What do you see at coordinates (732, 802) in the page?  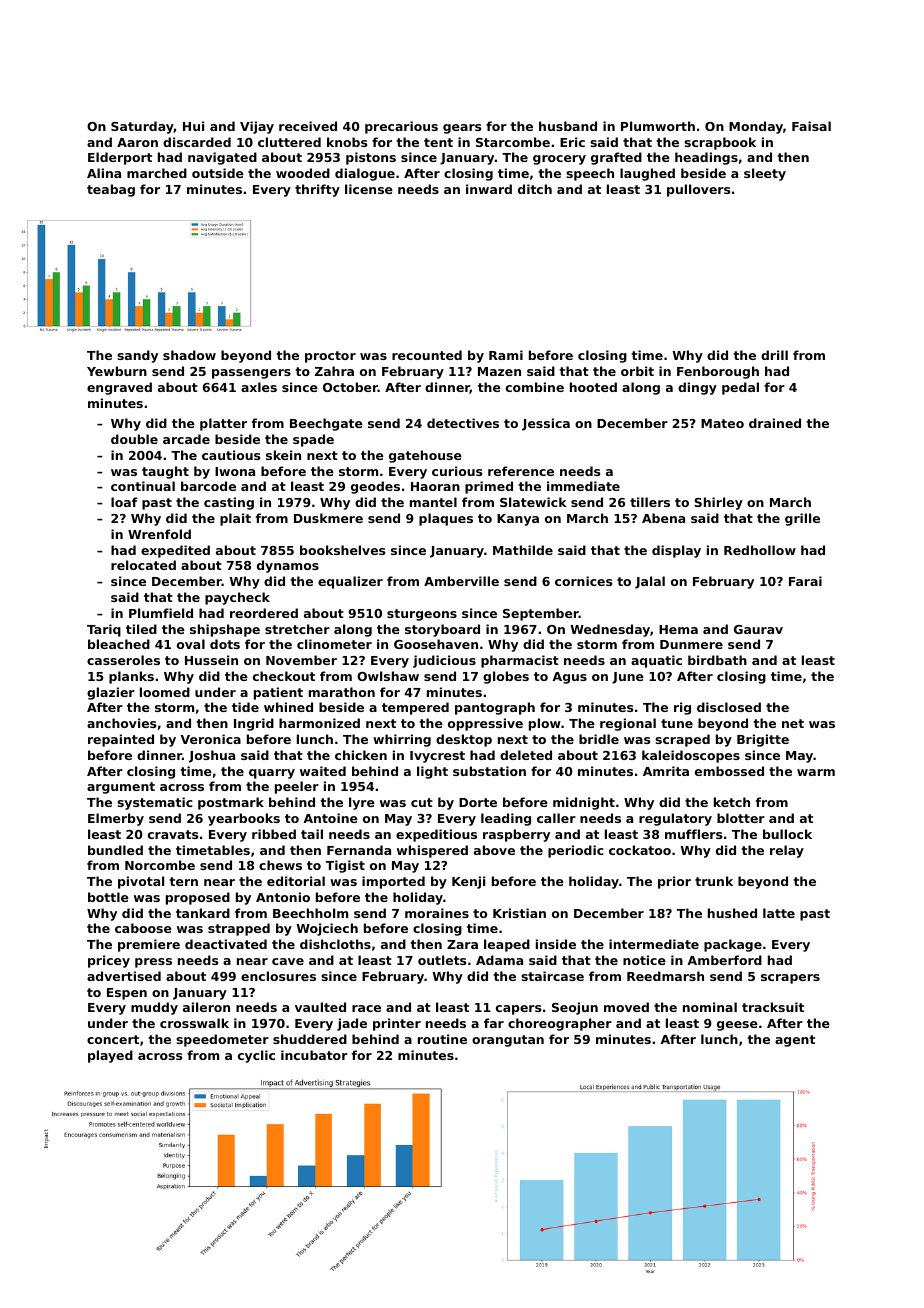 I see `ketch` at bounding box center [732, 802].
